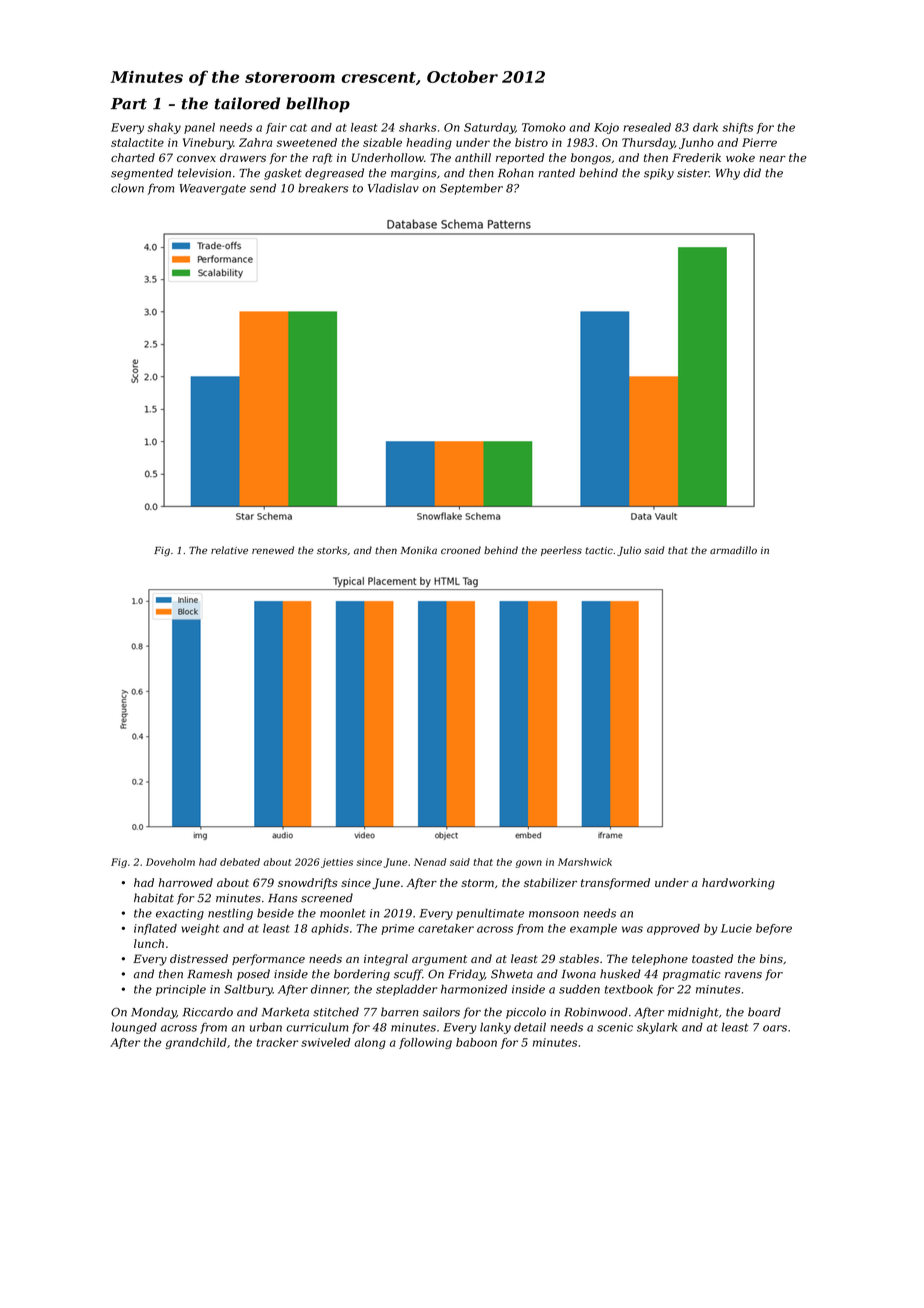  What do you see at coordinates (561, 551) in the screenshot?
I see `peerless` at bounding box center [561, 551].
